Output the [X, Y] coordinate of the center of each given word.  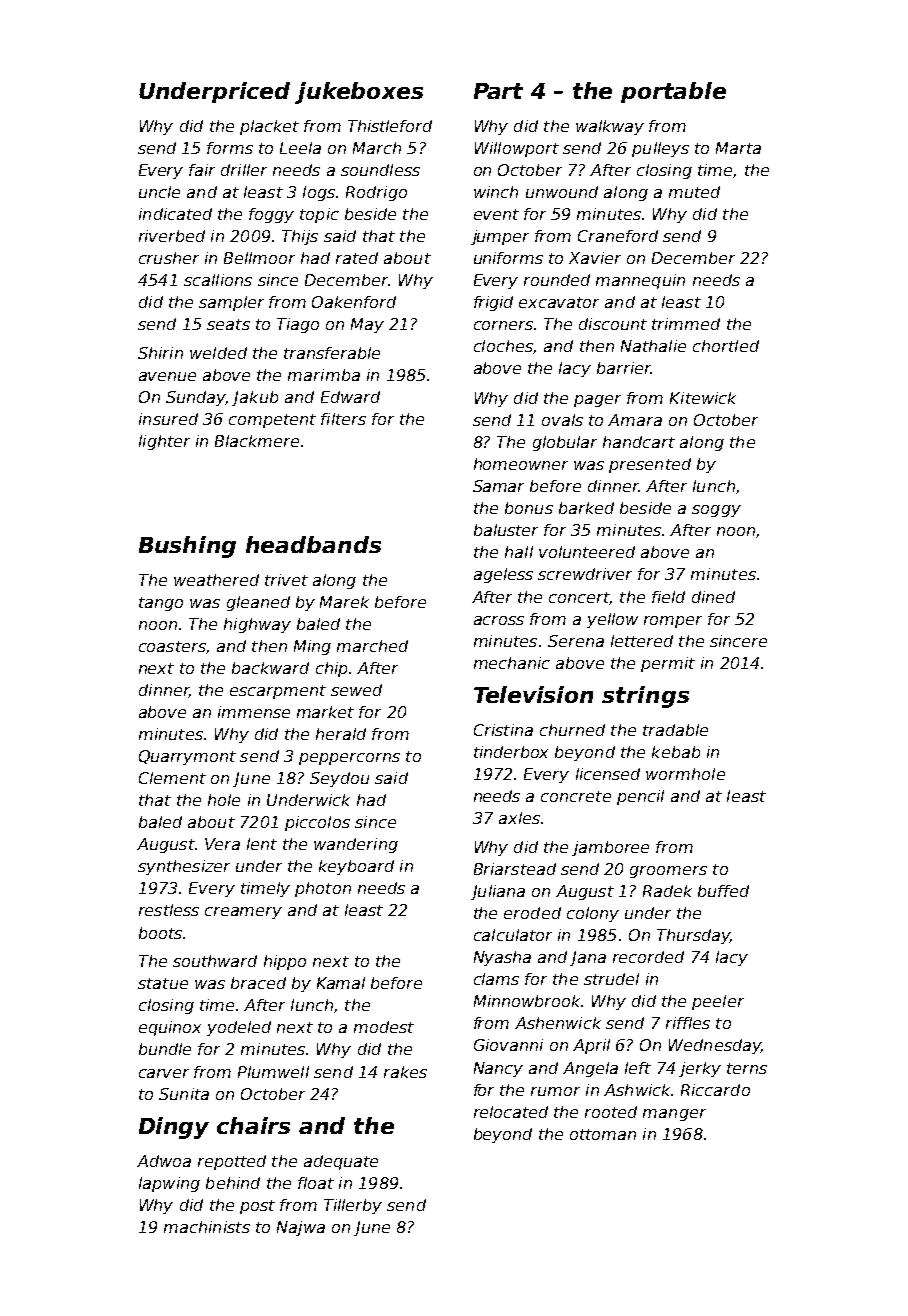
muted [694, 192]
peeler [718, 1002]
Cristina [503, 730]
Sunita [184, 1094]
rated [357, 258]
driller [244, 170]
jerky [700, 1069]
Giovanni [508, 1045]
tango [161, 604]
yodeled [239, 1028]
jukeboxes [359, 93]
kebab [676, 752]
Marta [738, 148]
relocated [511, 1112]
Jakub [255, 398]
